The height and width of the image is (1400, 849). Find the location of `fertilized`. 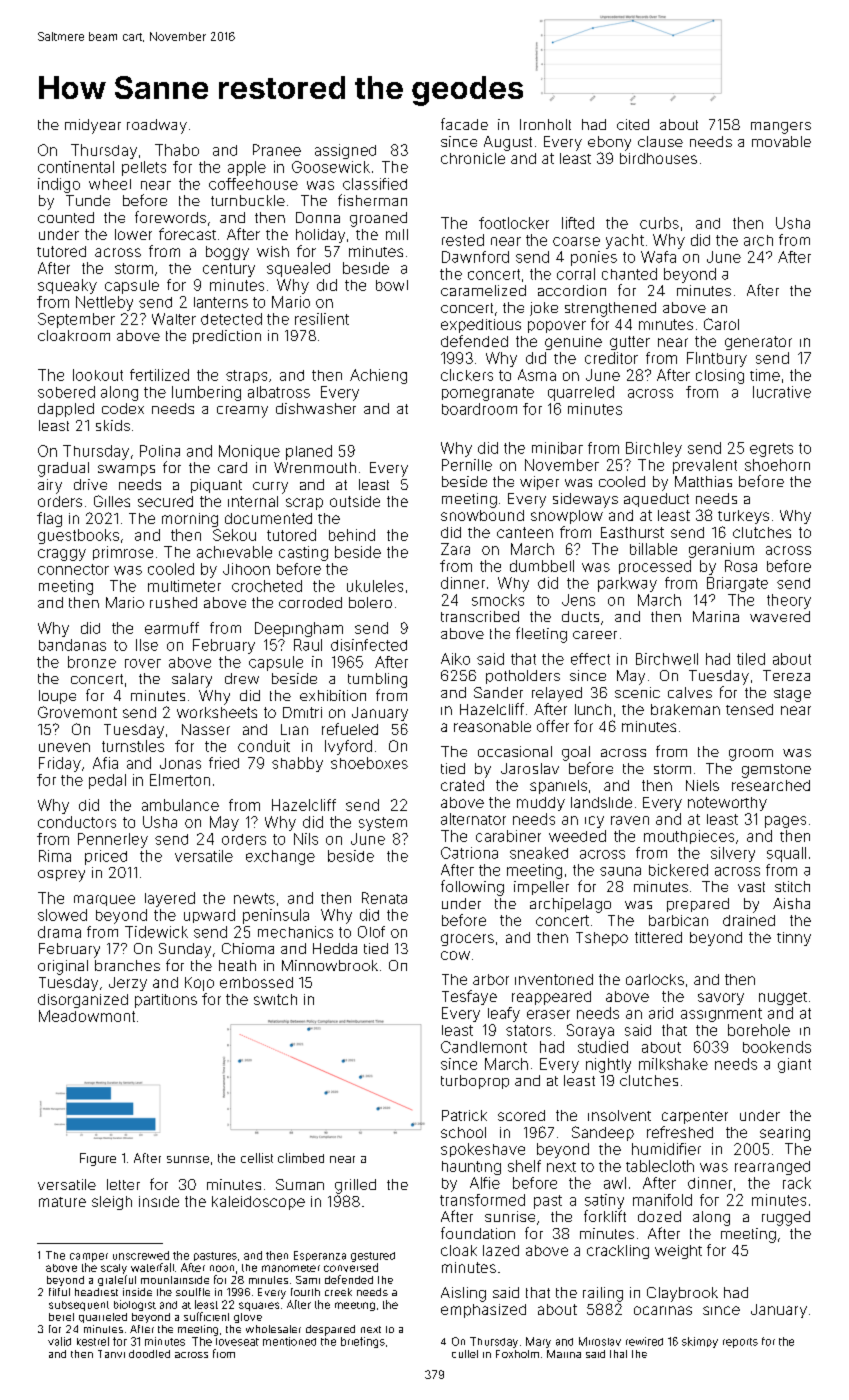

fertilized is located at coordinates (159, 375).
